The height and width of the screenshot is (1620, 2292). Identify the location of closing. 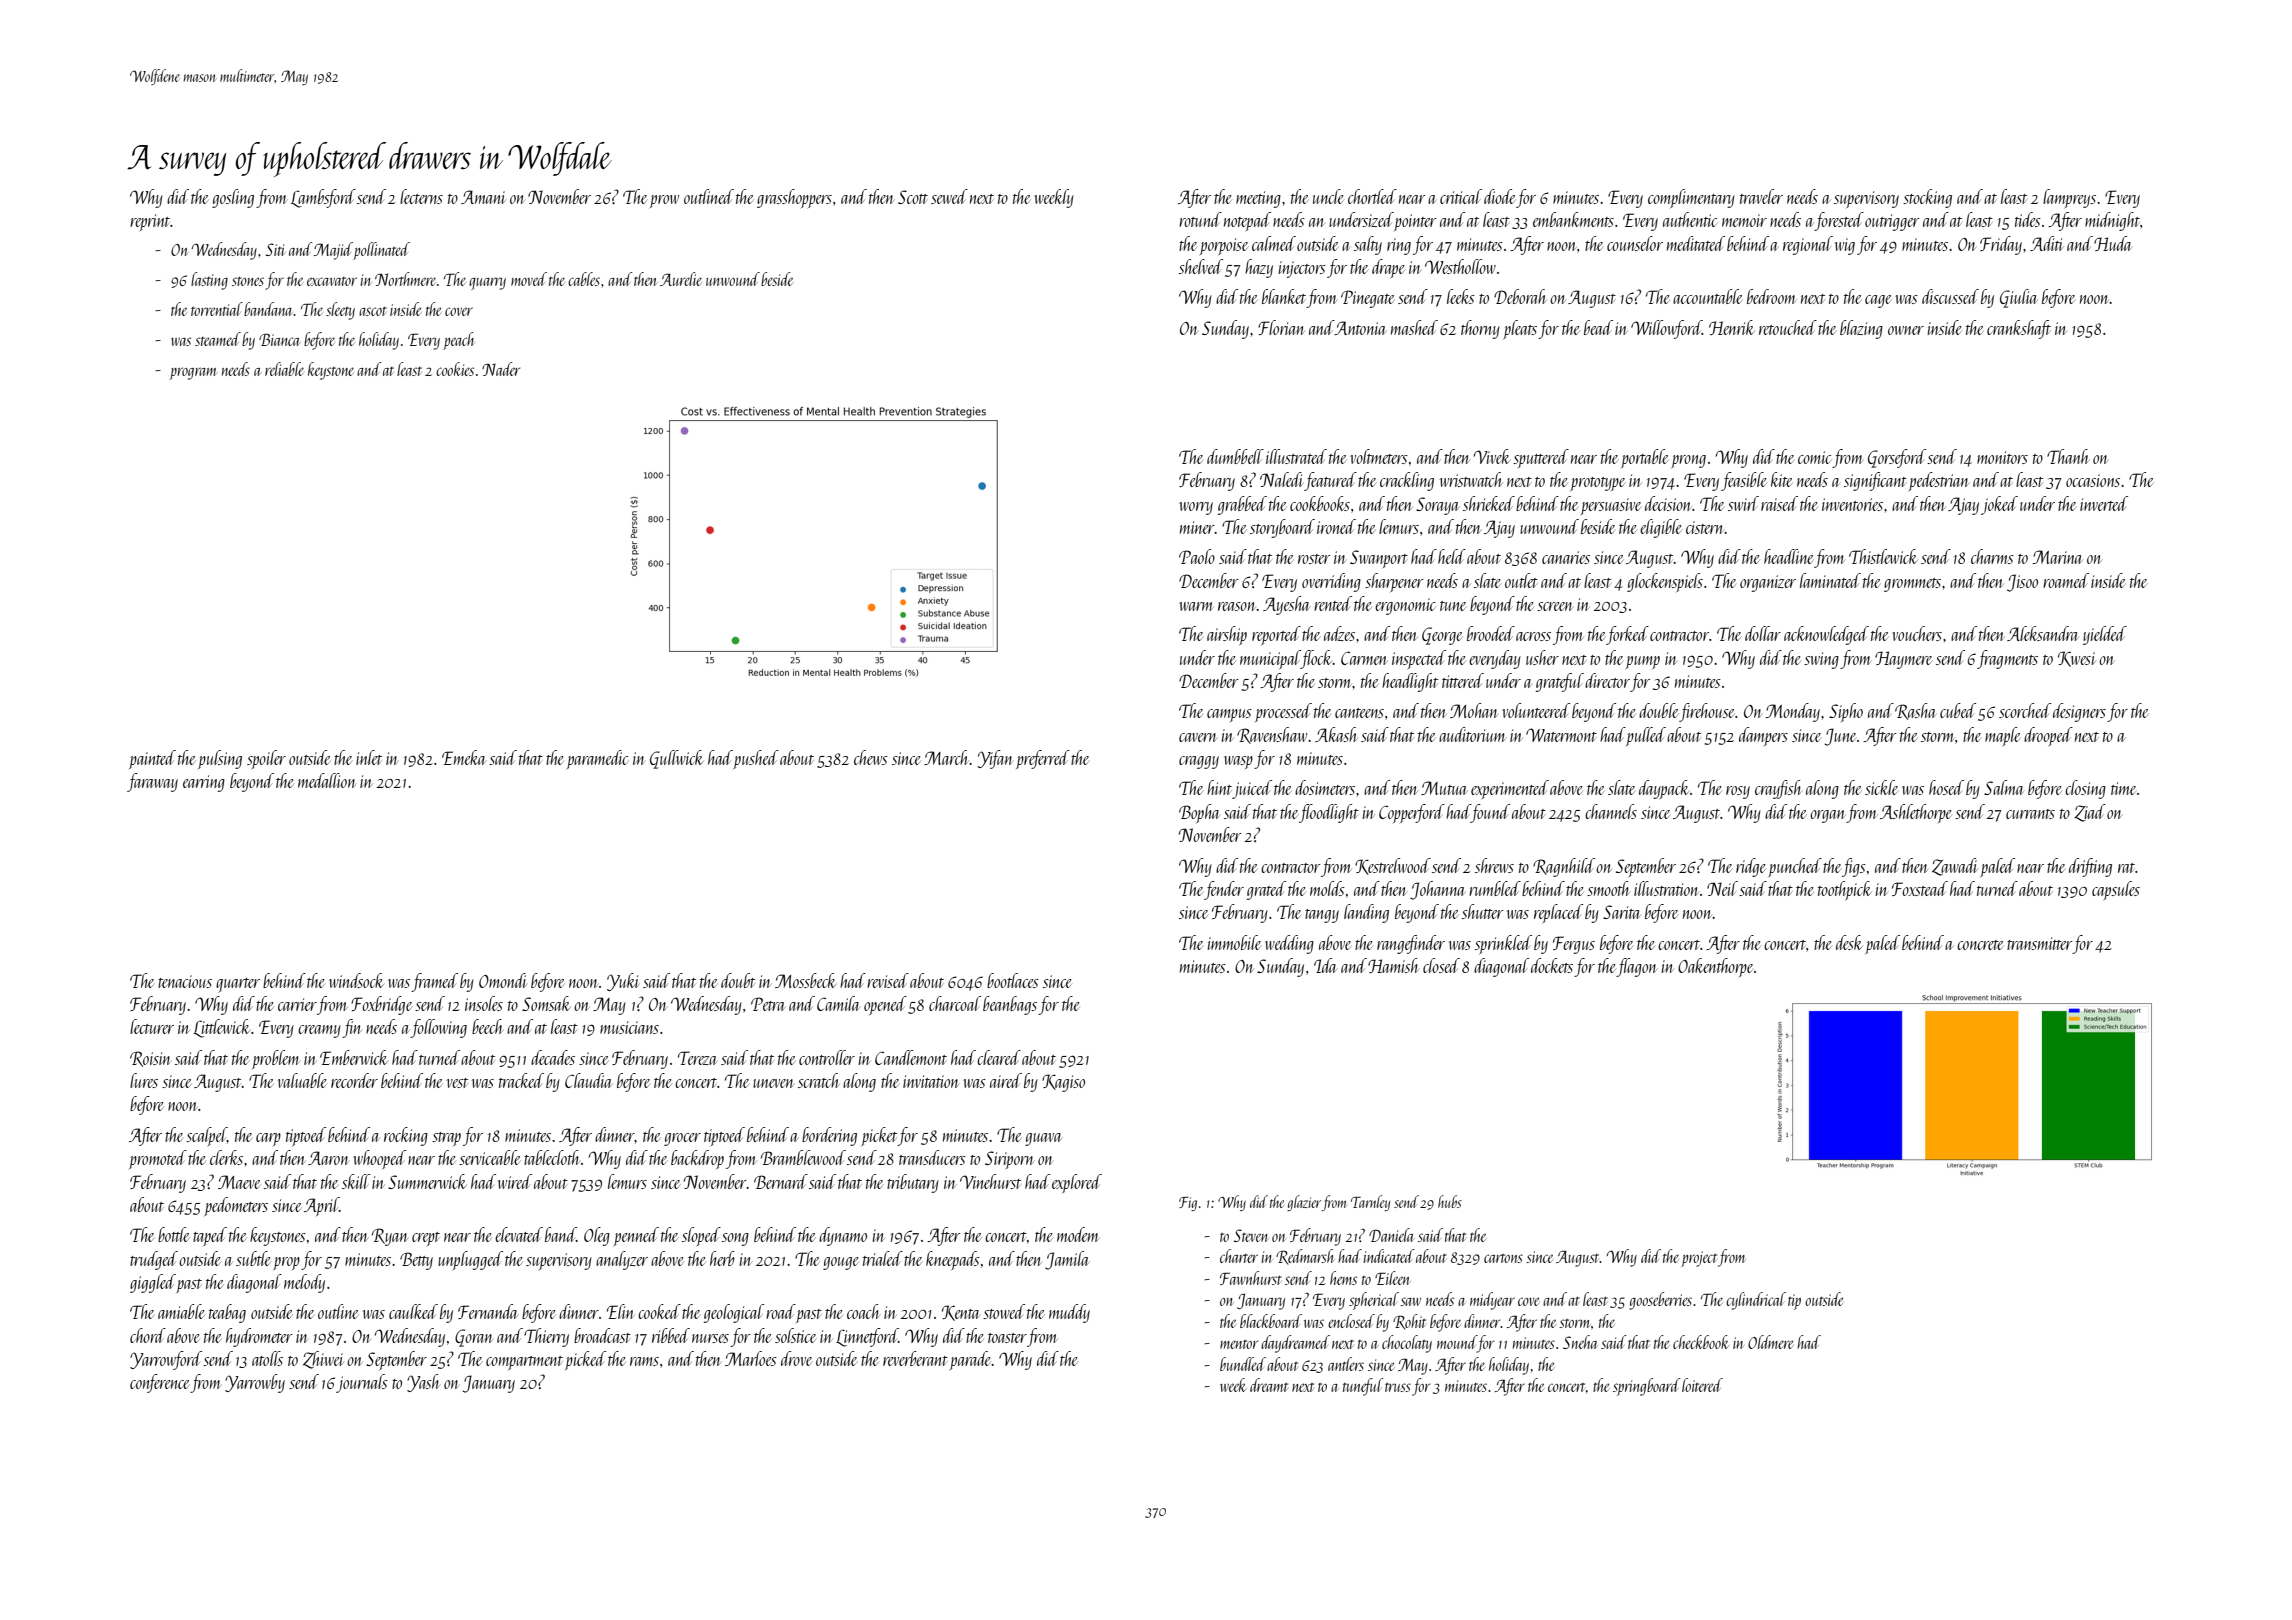
(2085, 789).
